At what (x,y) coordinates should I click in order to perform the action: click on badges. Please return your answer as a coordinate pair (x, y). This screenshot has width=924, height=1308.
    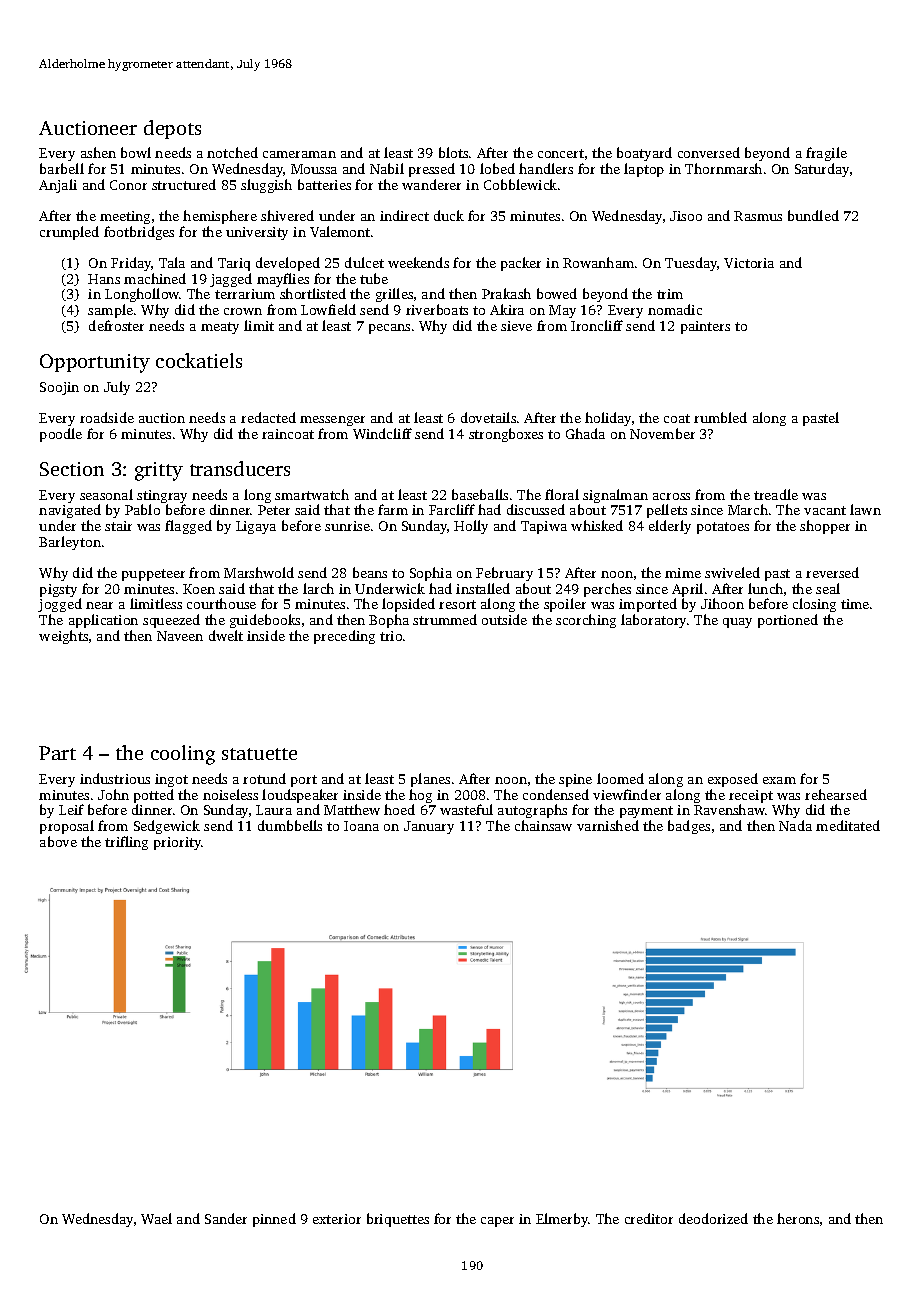
    Looking at the image, I should click on (689, 827).
